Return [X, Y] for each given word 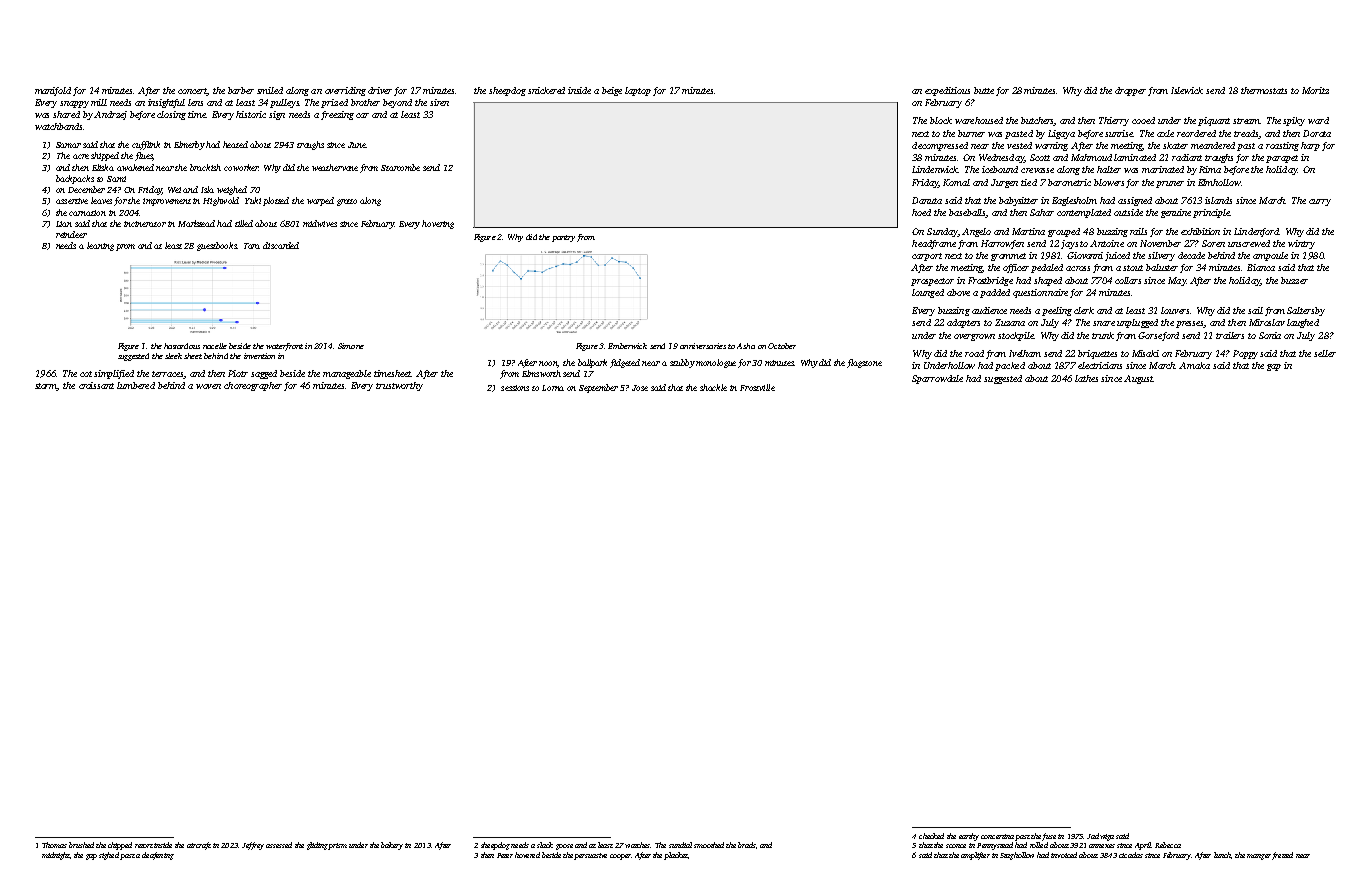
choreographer [253, 386]
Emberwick [627, 346]
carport [927, 257]
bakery [392, 846]
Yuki [253, 200]
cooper [620, 857]
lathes [1086, 378]
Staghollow [1017, 856]
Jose [640, 388]
